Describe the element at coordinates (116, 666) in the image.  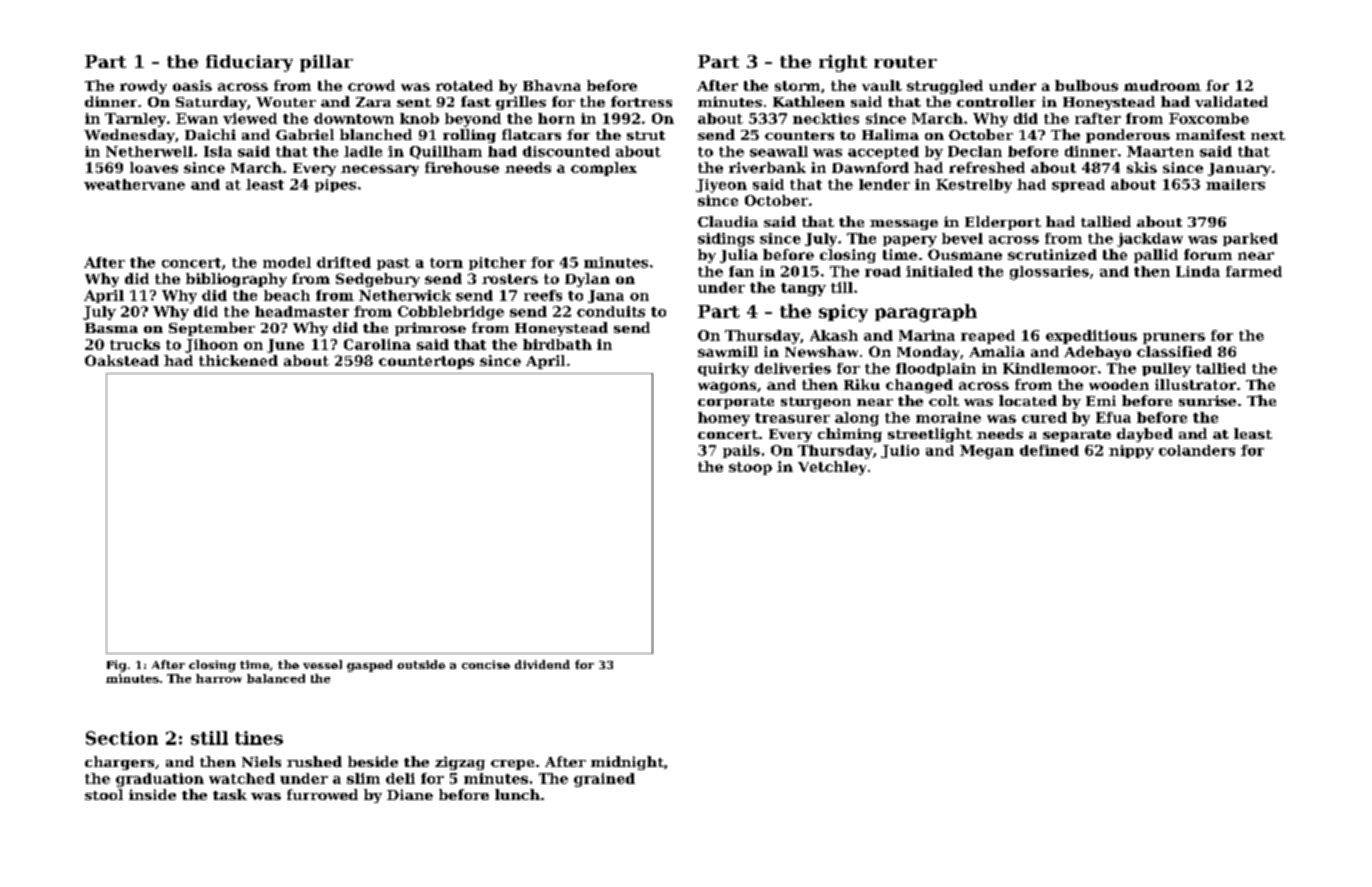
I see `Fig` at that location.
